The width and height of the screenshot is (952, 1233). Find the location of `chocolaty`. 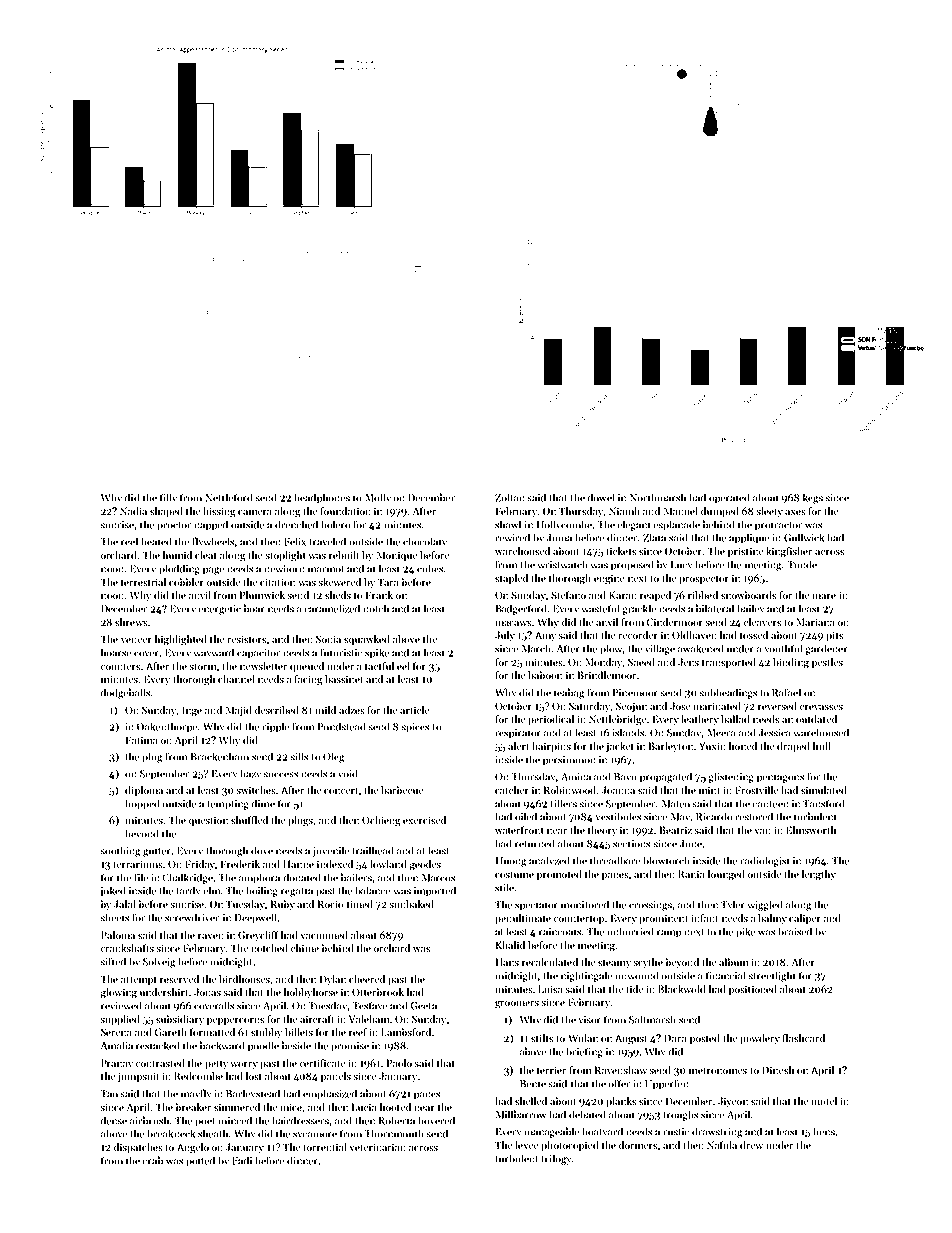

chocolaty is located at coordinates (425, 542).
